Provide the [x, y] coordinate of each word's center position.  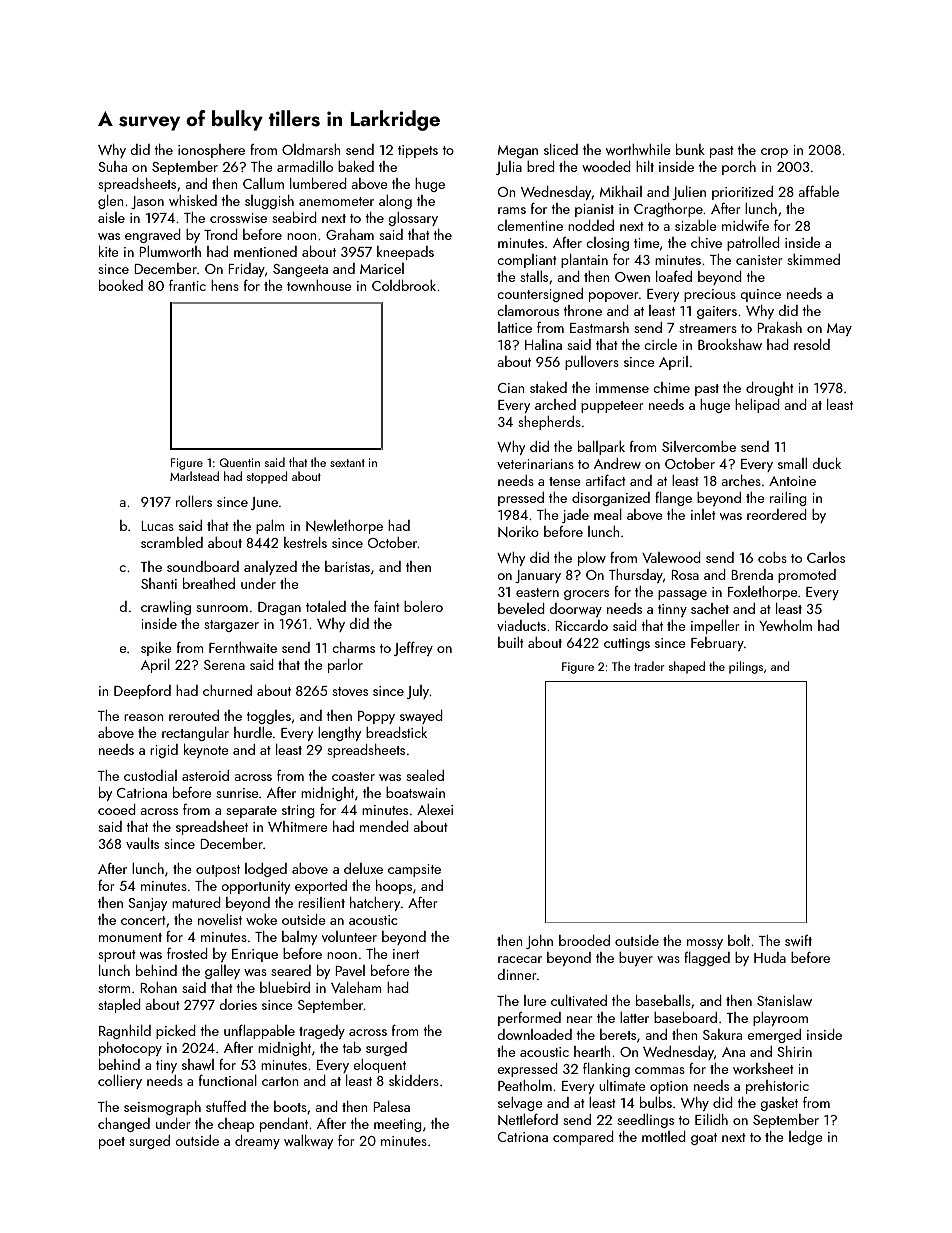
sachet [710, 608]
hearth [592, 1051]
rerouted [194, 715]
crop [774, 153]
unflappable [259, 1032]
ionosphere [211, 151]
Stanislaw [784, 1000]
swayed [421, 717]
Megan [518, 151]
